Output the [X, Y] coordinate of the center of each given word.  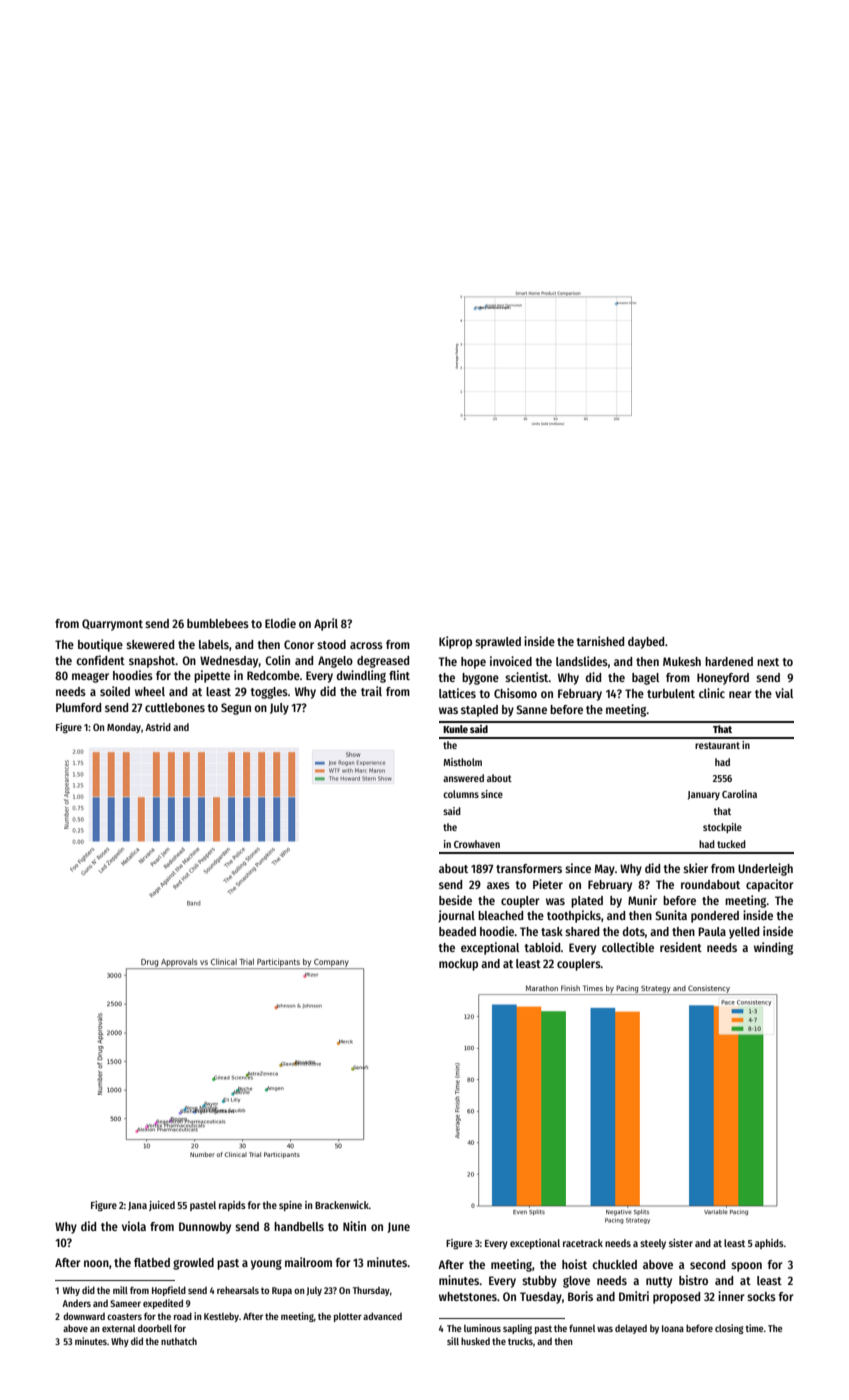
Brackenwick [342, 1205]
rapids [232, 1206]
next [768, 662]
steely [653, 1244]
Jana [137, 1206]
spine [290, 1206]
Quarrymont [112, 625]
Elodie [280, 623]
